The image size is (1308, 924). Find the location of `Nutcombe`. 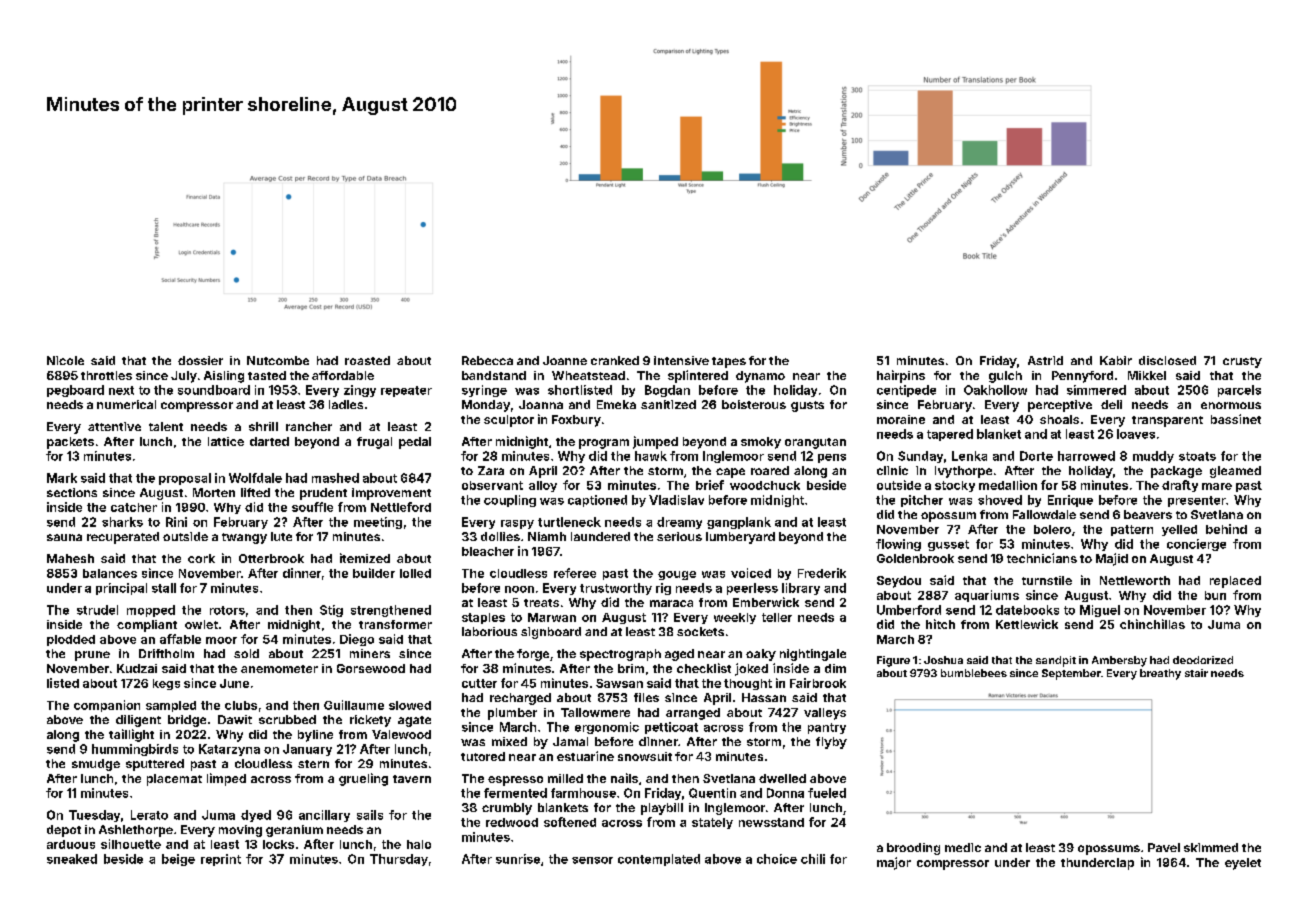

Nutcombe is located at coordinates (278, 360).
